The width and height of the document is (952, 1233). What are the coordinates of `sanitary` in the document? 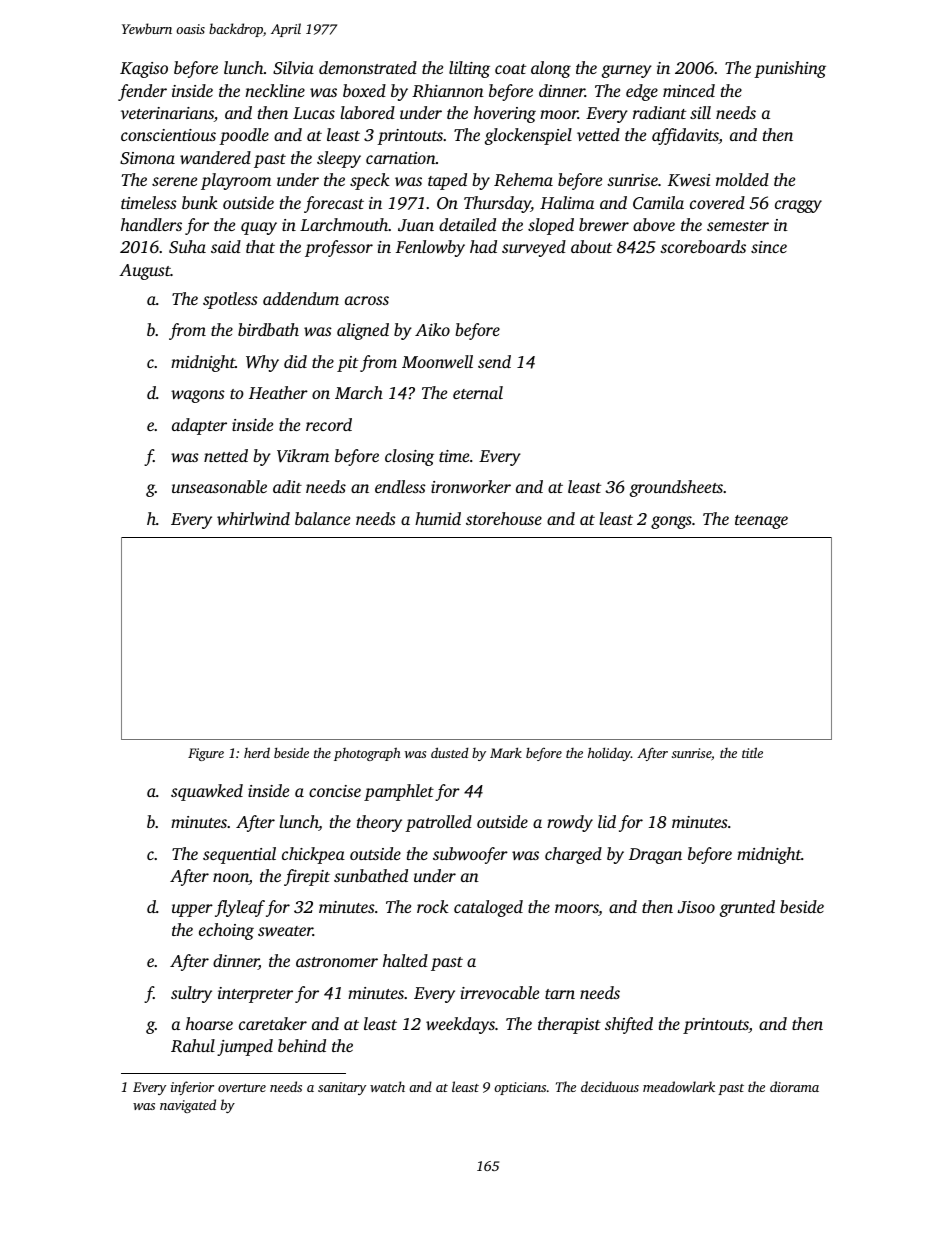 It's located at (342, 1088).
